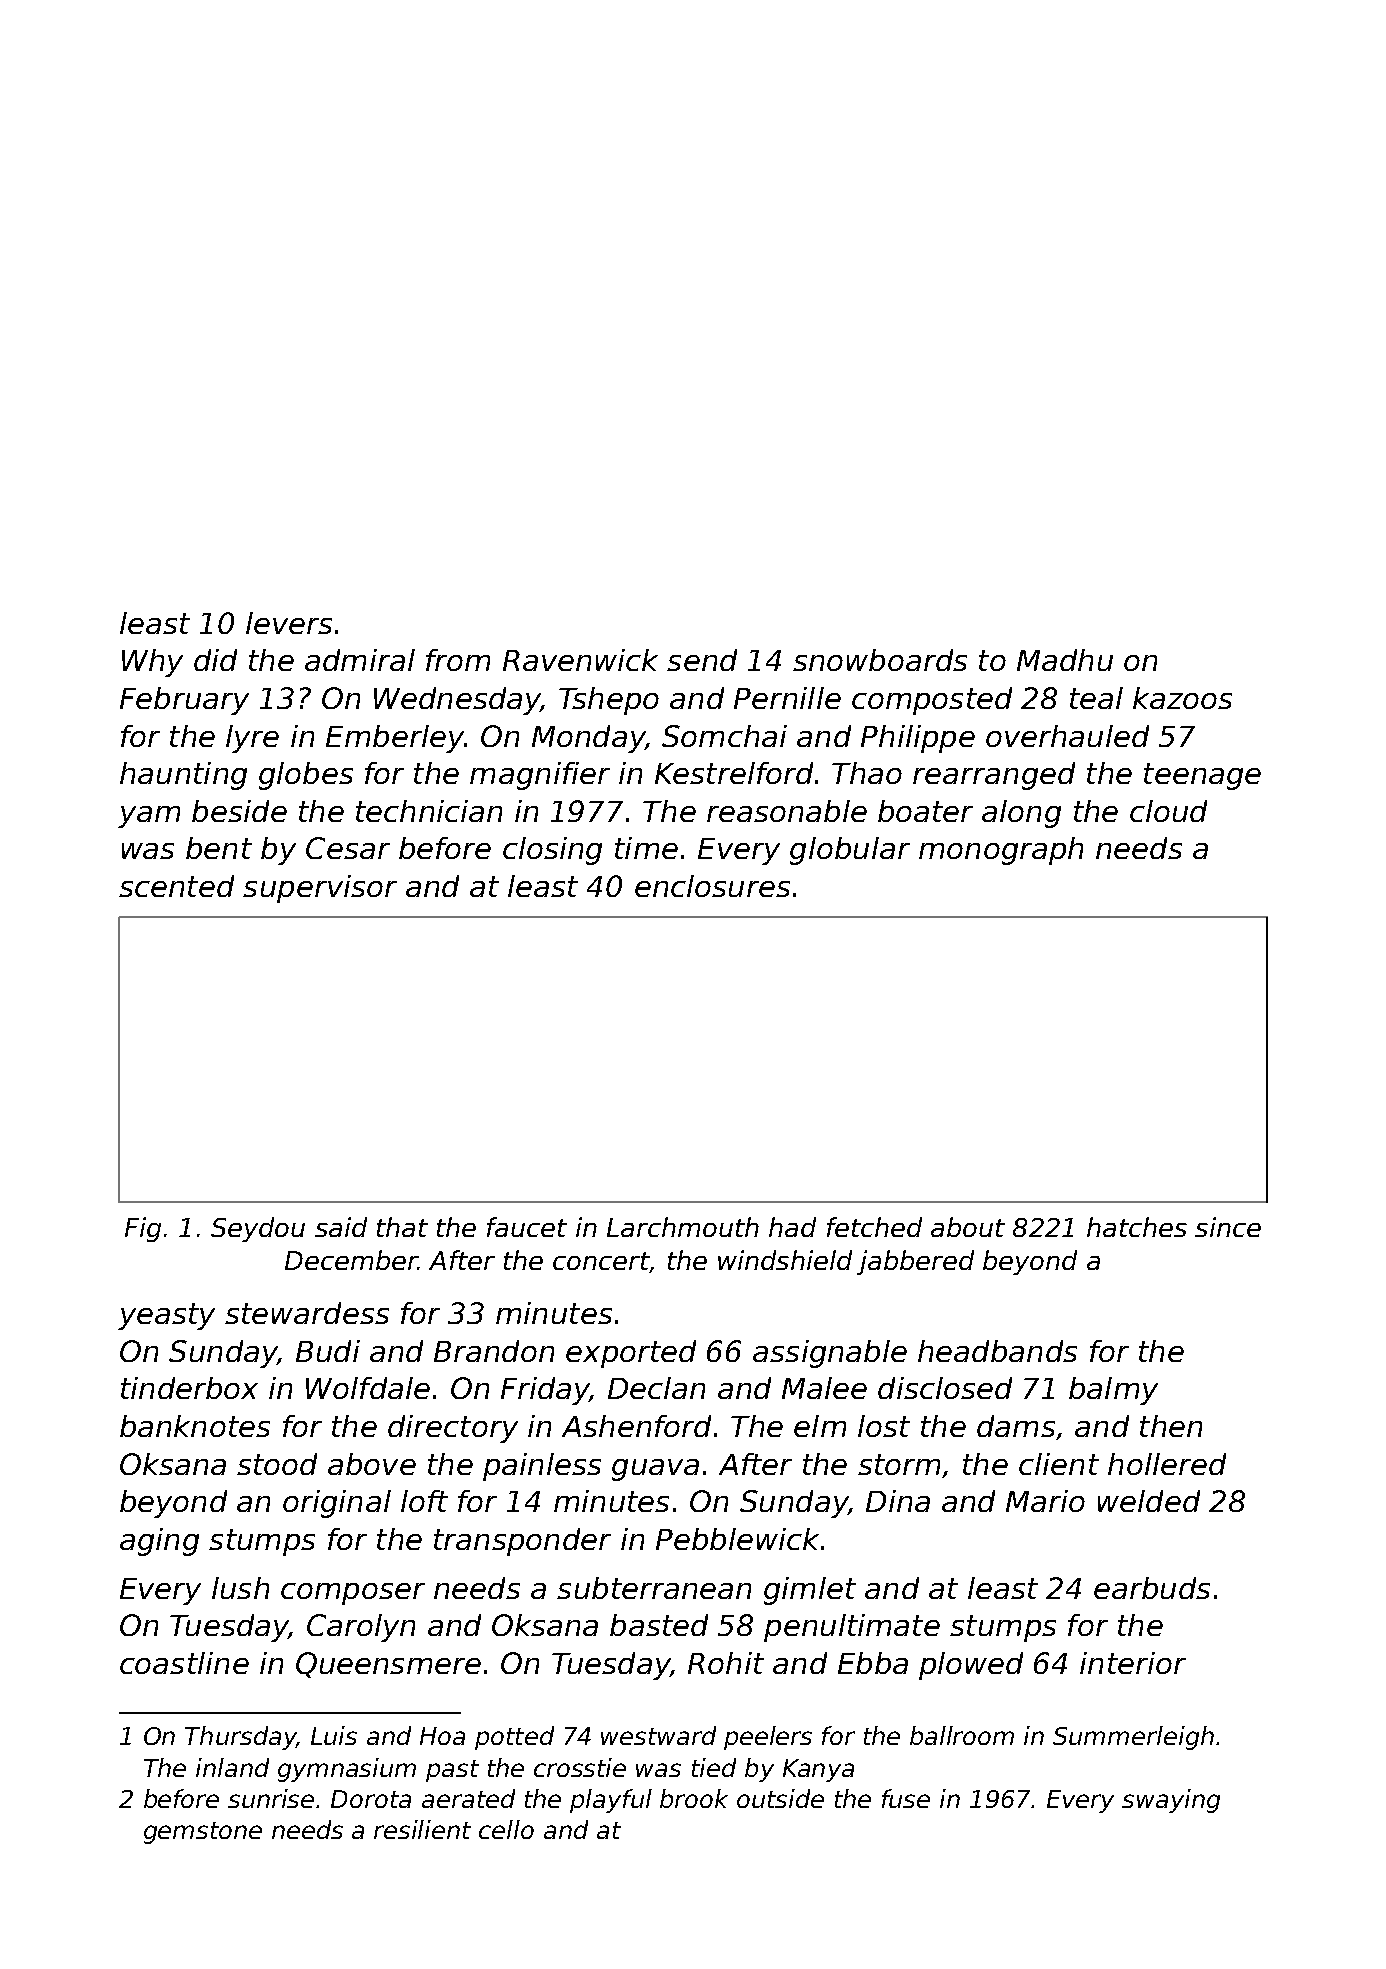 This document has height=1969, width=1386. I want to click on teenage, so click(1202, 776).
